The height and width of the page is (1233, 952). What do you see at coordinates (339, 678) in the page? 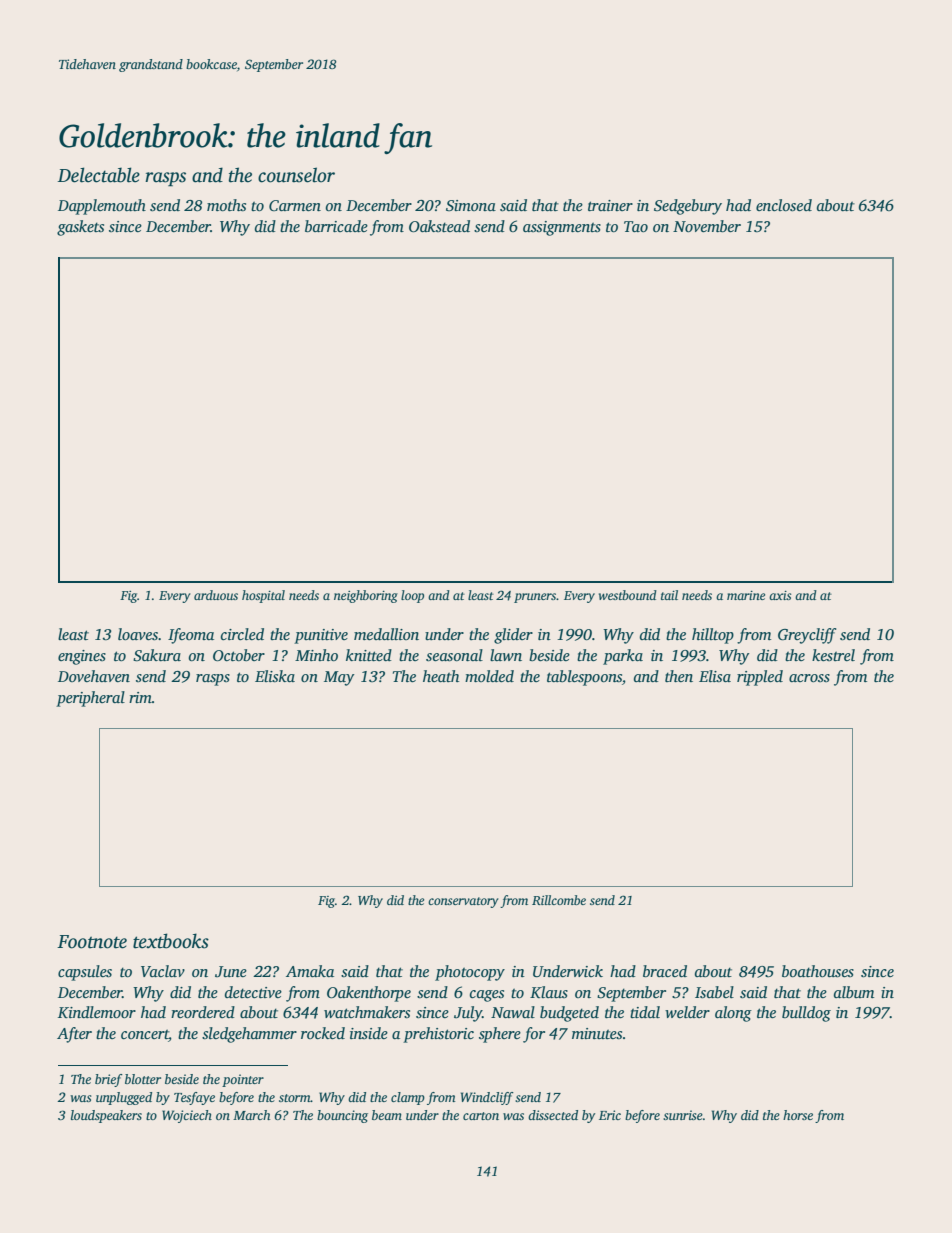
I see `May` at bounding box center [339, 678].
